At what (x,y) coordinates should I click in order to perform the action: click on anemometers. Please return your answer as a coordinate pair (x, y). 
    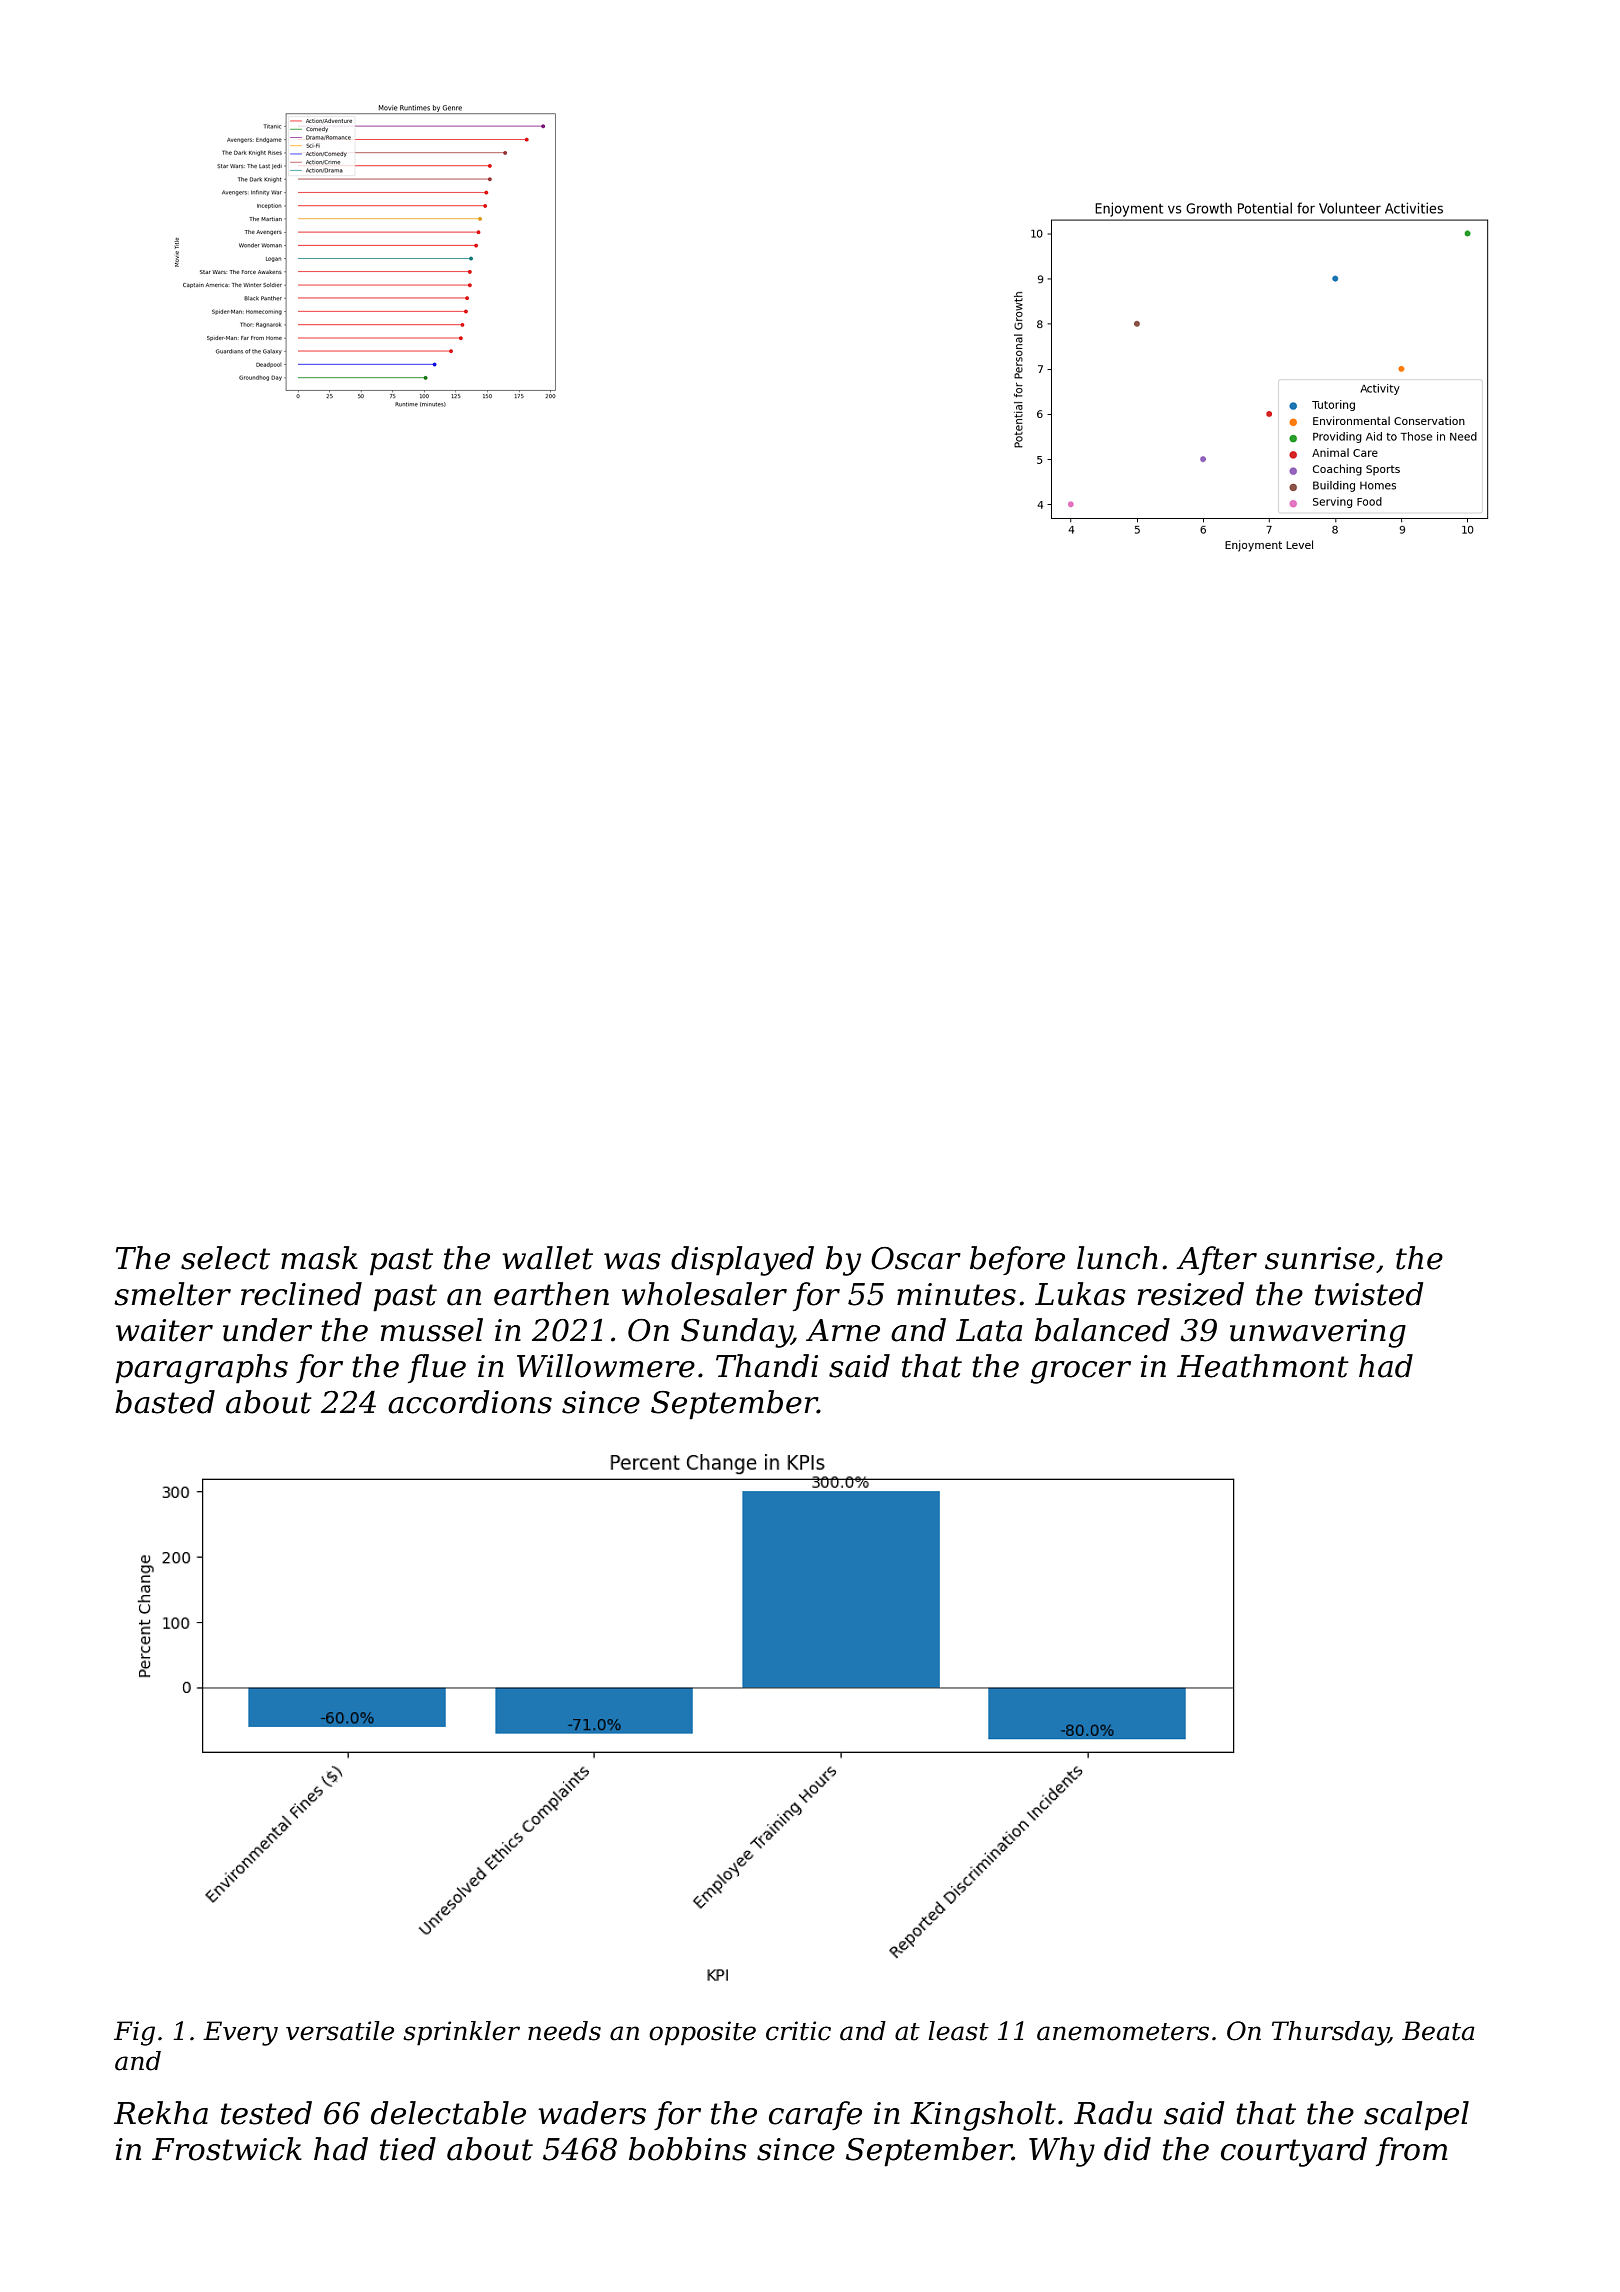
    Looking at the image, I should click on (1123, 2032).
